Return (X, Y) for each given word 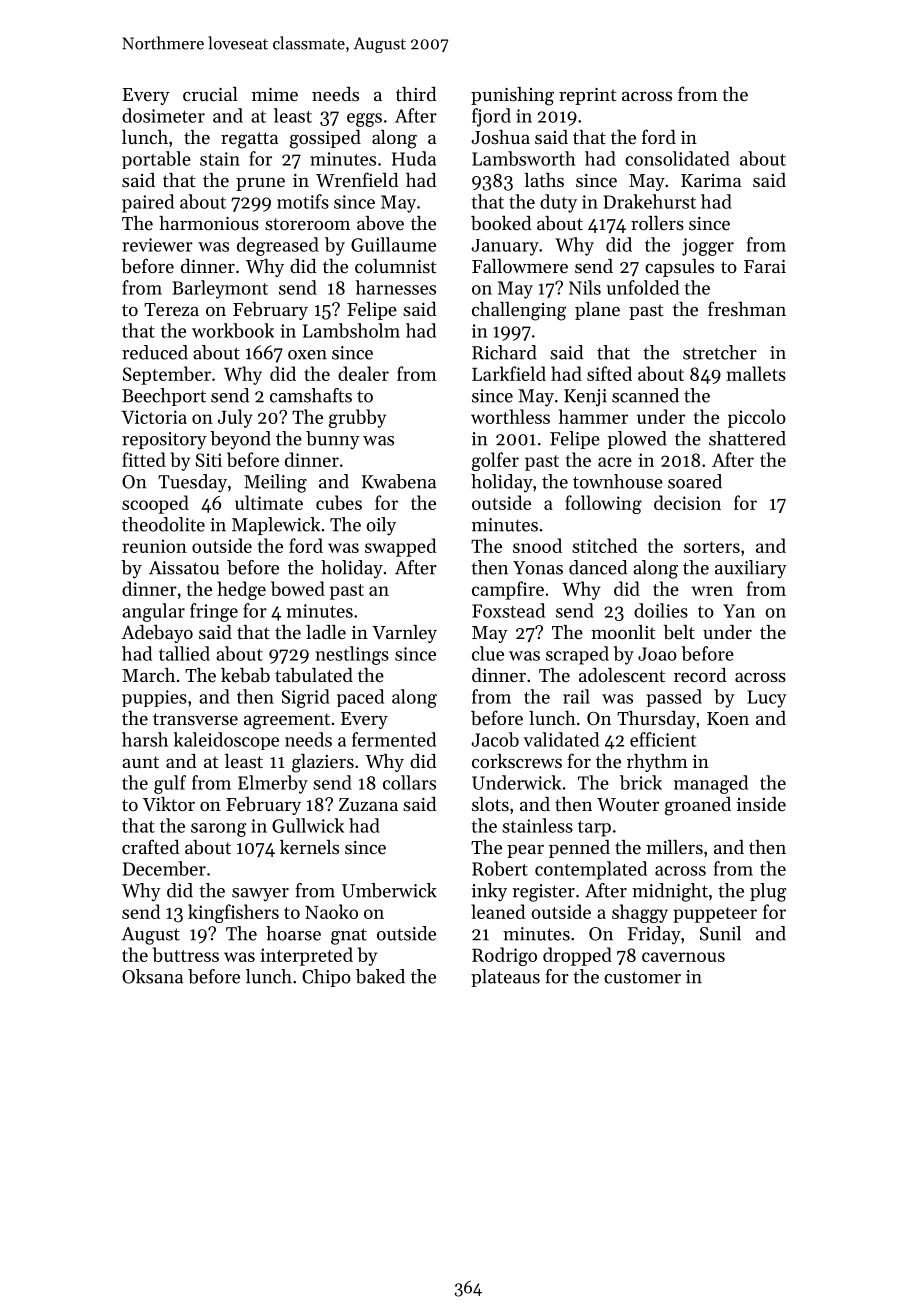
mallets (756, 373)
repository (164, 441)
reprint (587, 96)
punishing (512, 96)
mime (275, 94)
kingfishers (233, 913)
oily (381, 526)
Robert (500, 868)
